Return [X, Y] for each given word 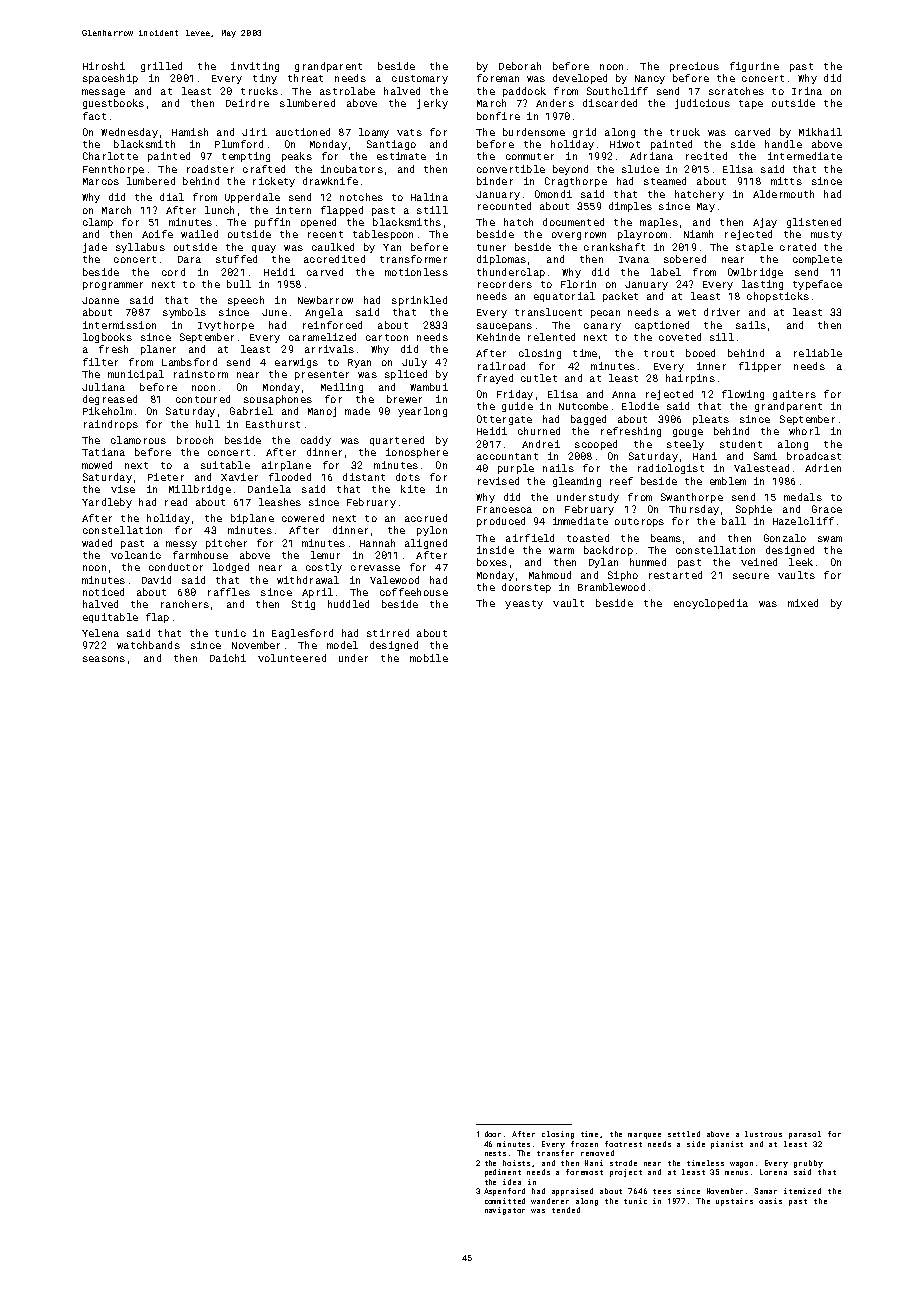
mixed [803, 603]
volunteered [292, 658]
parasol [805, 1135]
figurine [754, 67]
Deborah [520, 66]
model [342, 645]
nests [495, 1153]
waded [97, 543]
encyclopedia [711, 604]
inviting [255, 67]
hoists [518, 1163]
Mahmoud [550, 575]
